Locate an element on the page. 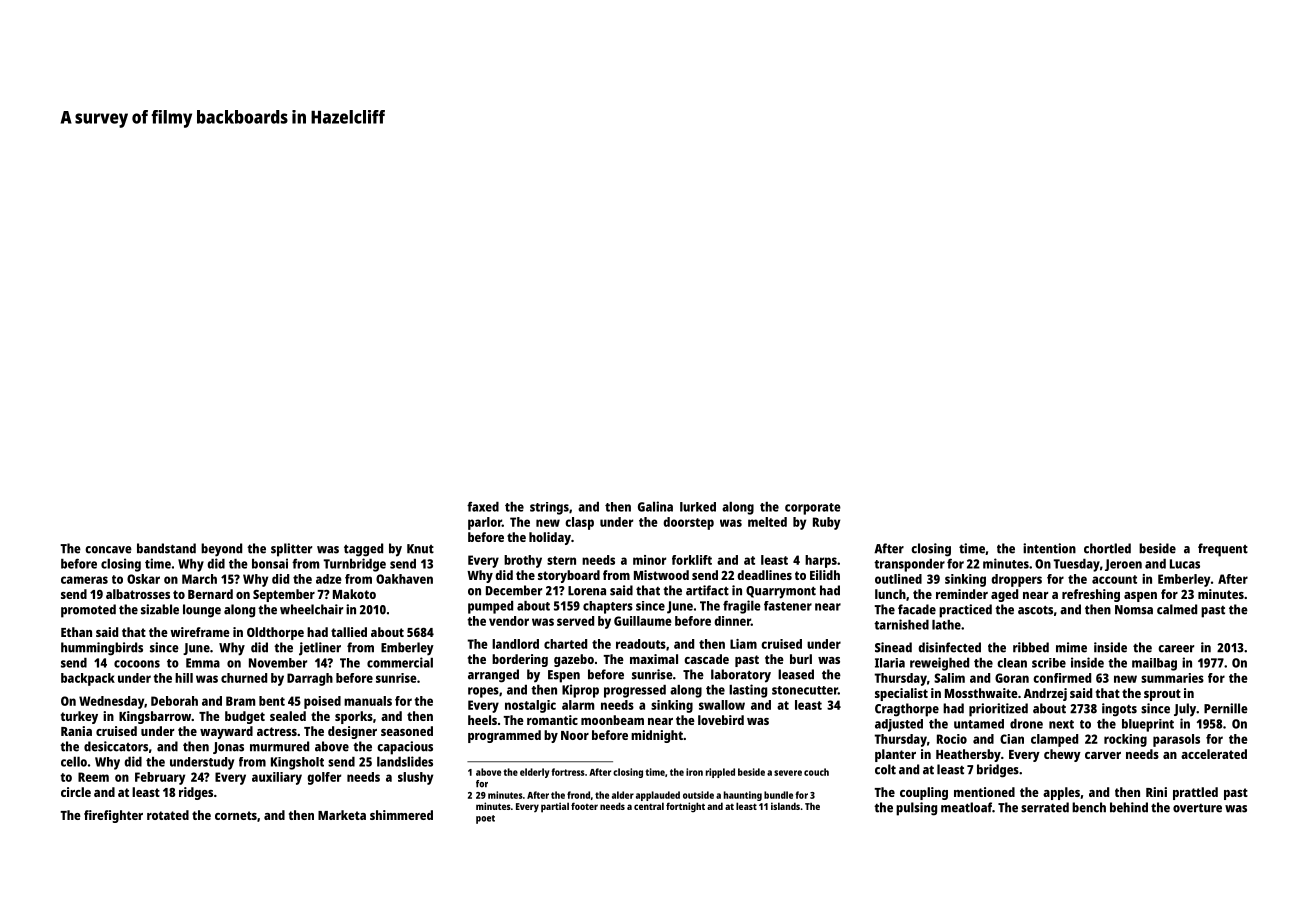 The width and height of the document is (1308, 924). lovebird is located at coordinates (721, 720).
